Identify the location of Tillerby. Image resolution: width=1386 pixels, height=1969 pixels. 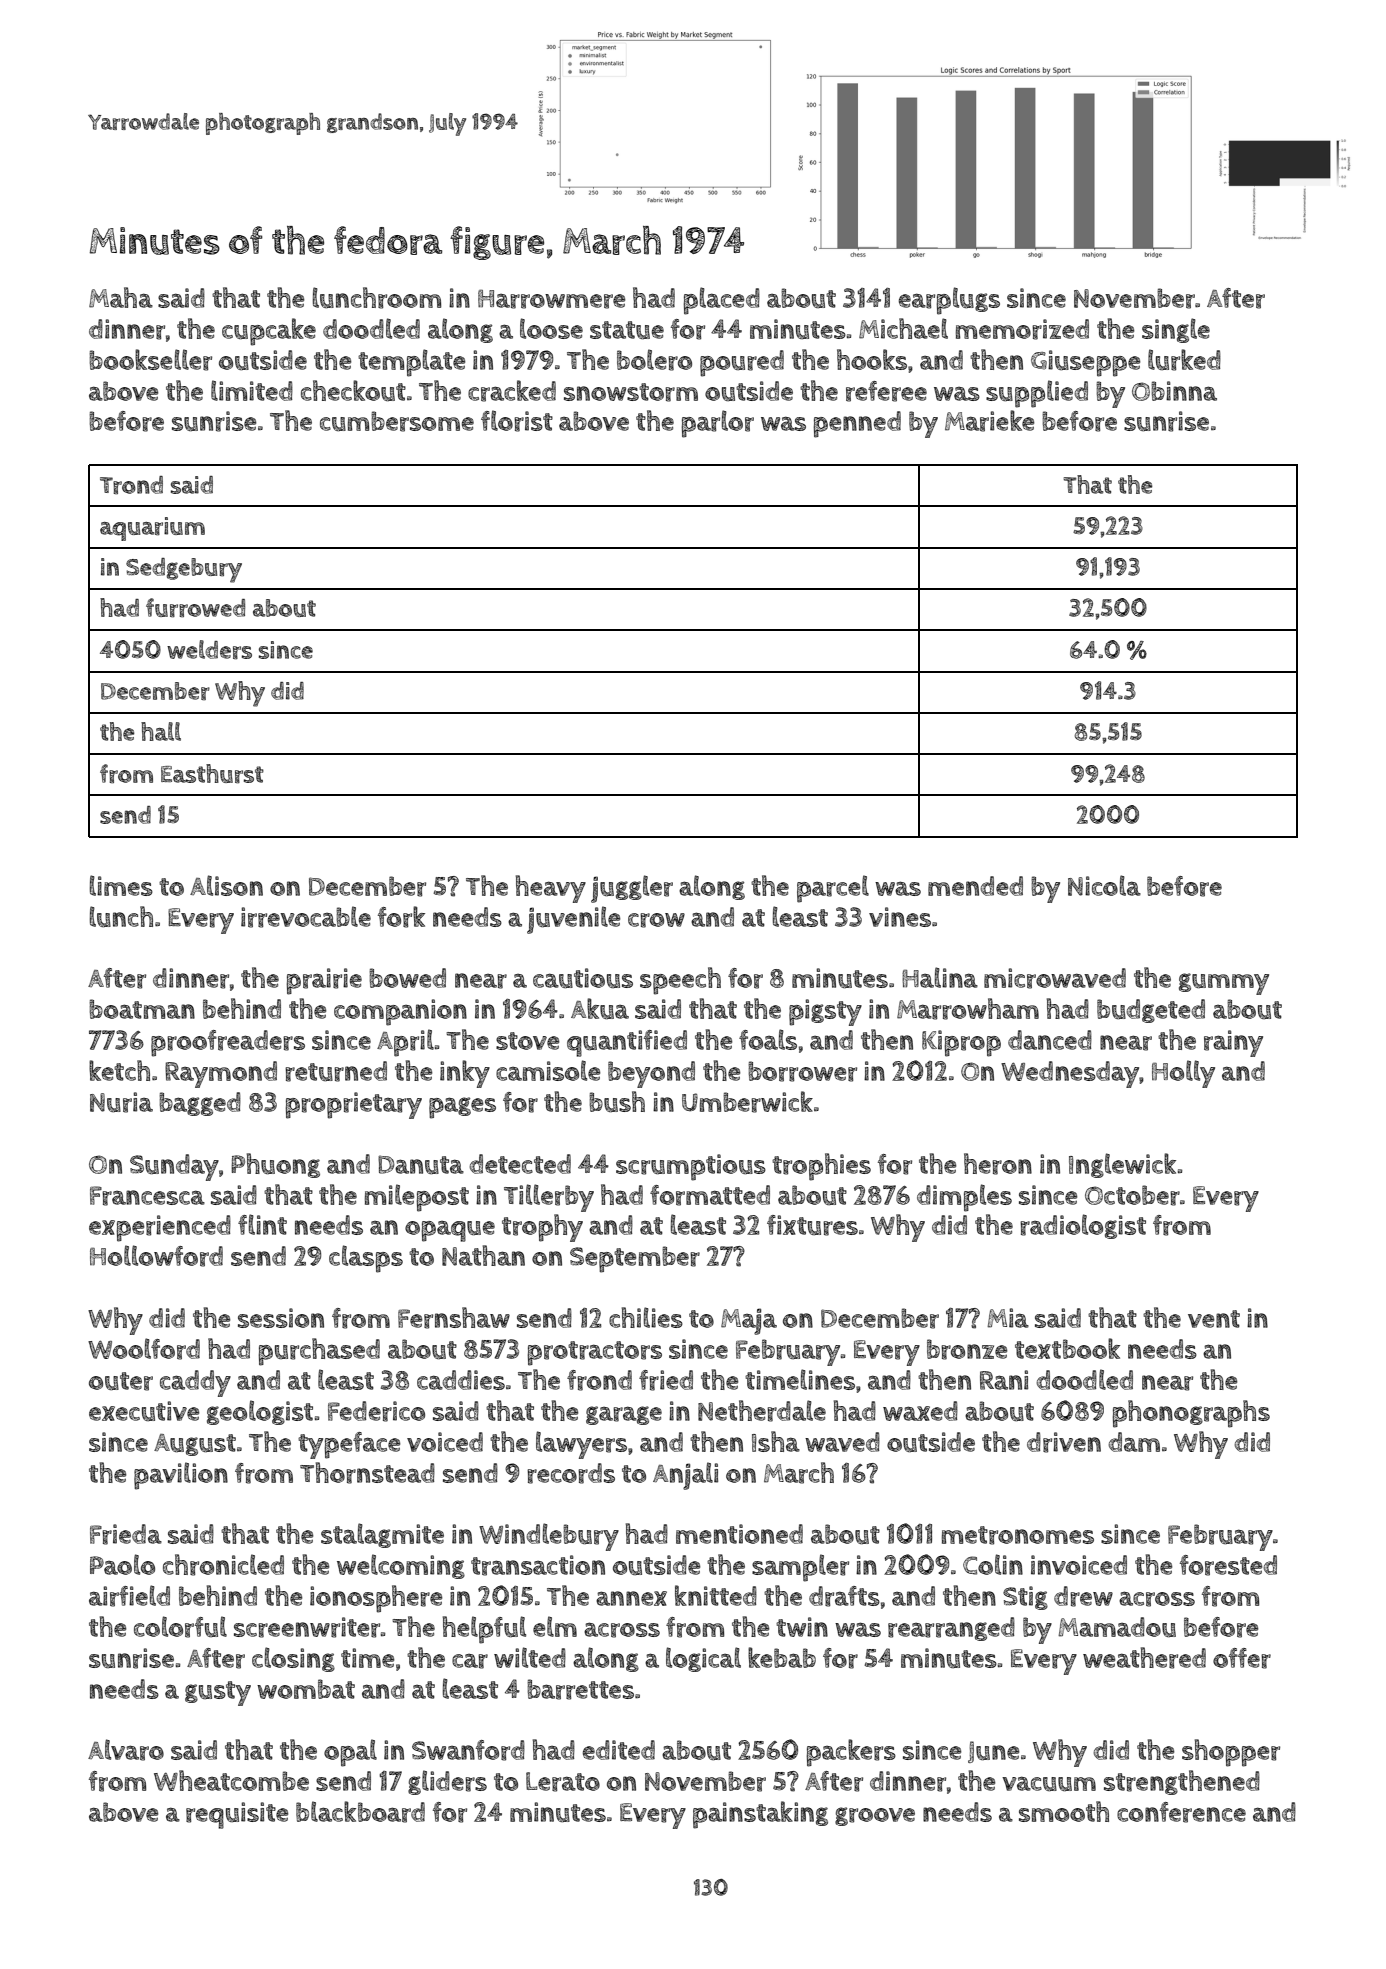
(549, 1198).
